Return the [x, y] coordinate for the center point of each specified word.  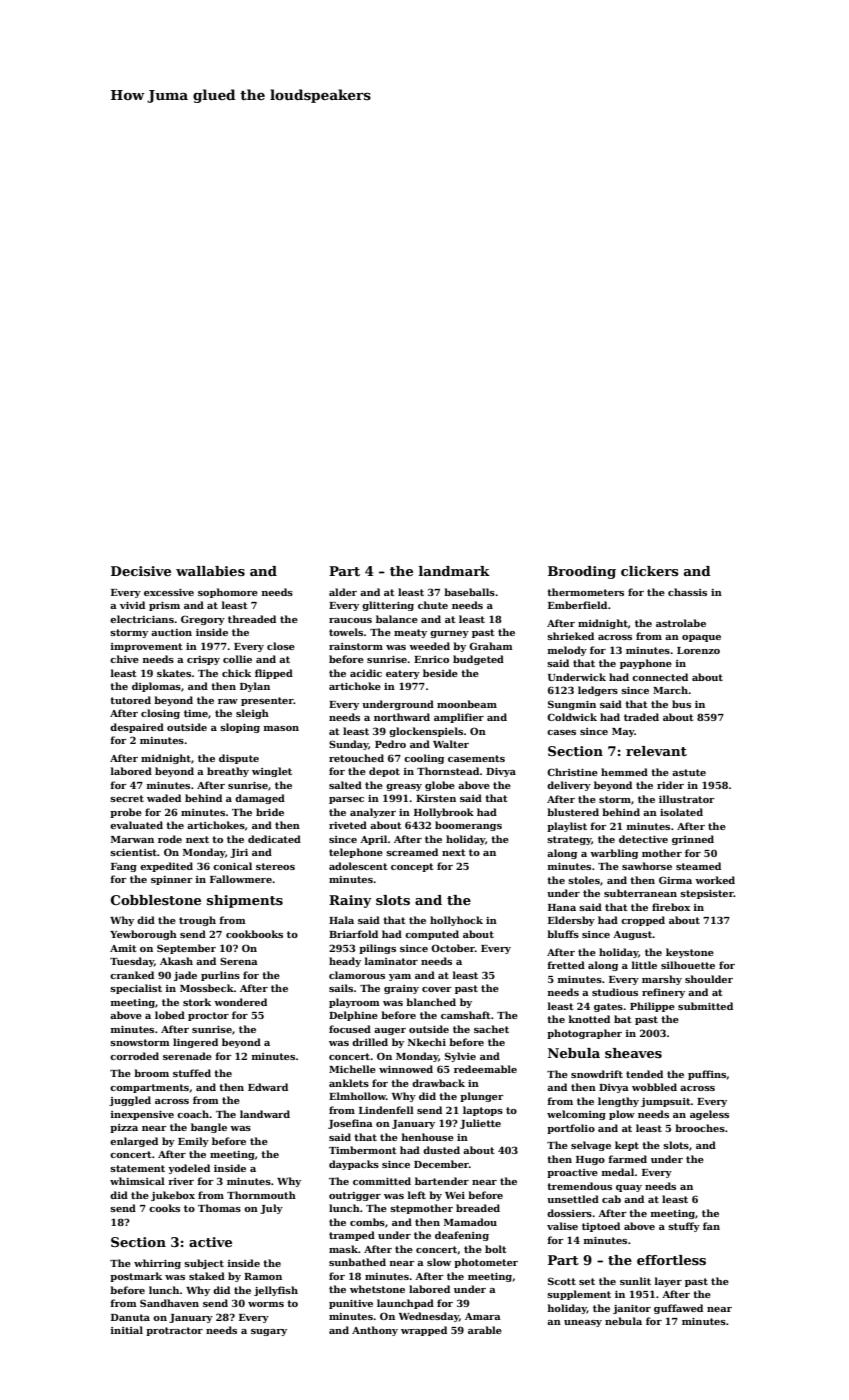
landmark [454, 571]
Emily [193, 1142]
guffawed [678, 1309]
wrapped [424, 1331]
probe [126, 813]
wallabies [210, 571]
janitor [632, 1309]
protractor [174, 1331]
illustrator [687, 799]
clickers [649, 571]
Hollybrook [444, 813]
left [417, 1195]
